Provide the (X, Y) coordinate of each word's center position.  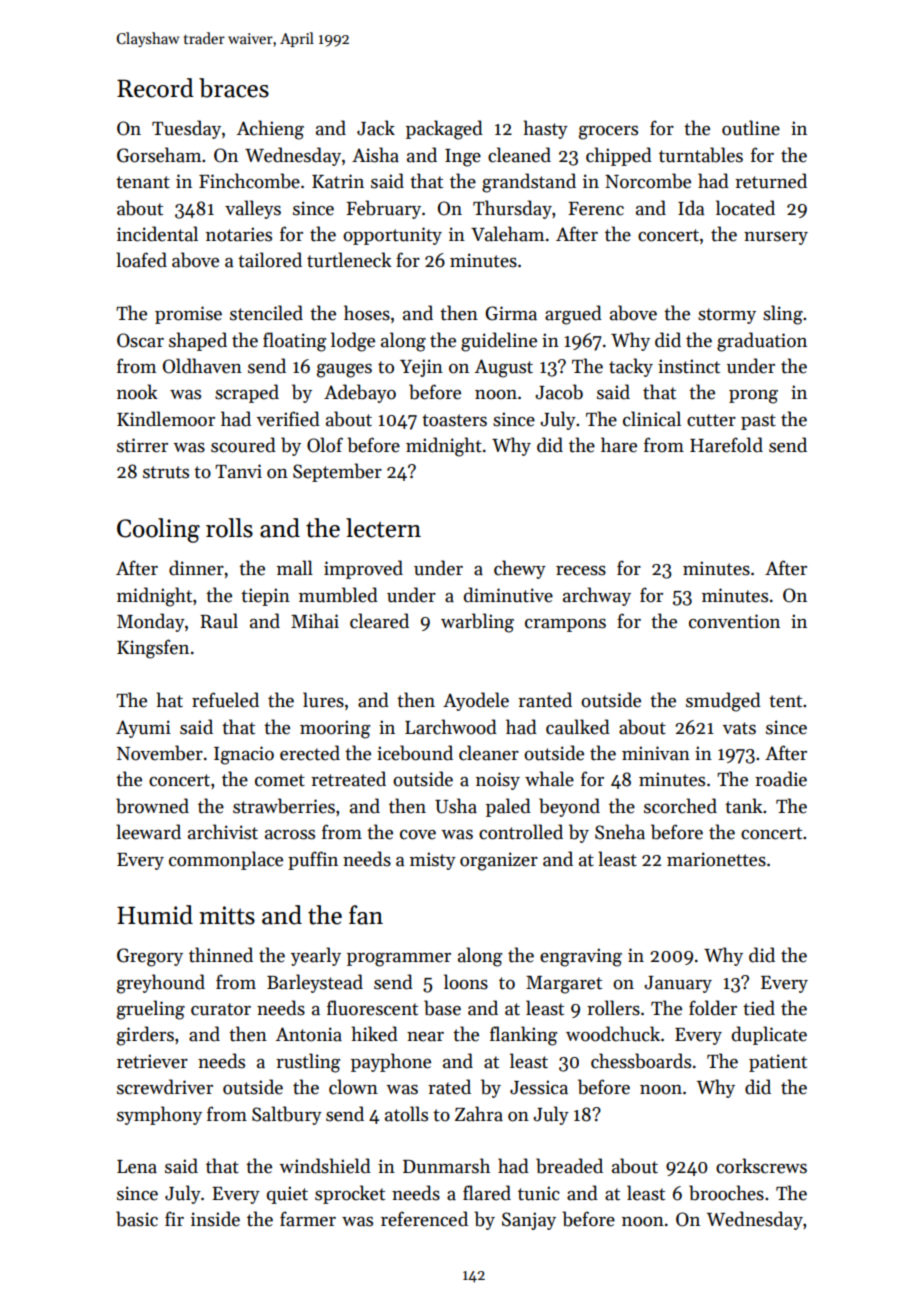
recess (581, 571)
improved (363, 569)
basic (137, 1219)
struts (166, 472)
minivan (656, 753)
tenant (143, 182)
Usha (456, 806)
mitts (227, 915)
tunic (539, 1193)
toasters (454, 420)
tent (785, 701)
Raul (219, 621)
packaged (444, 130)
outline (751, 128)
